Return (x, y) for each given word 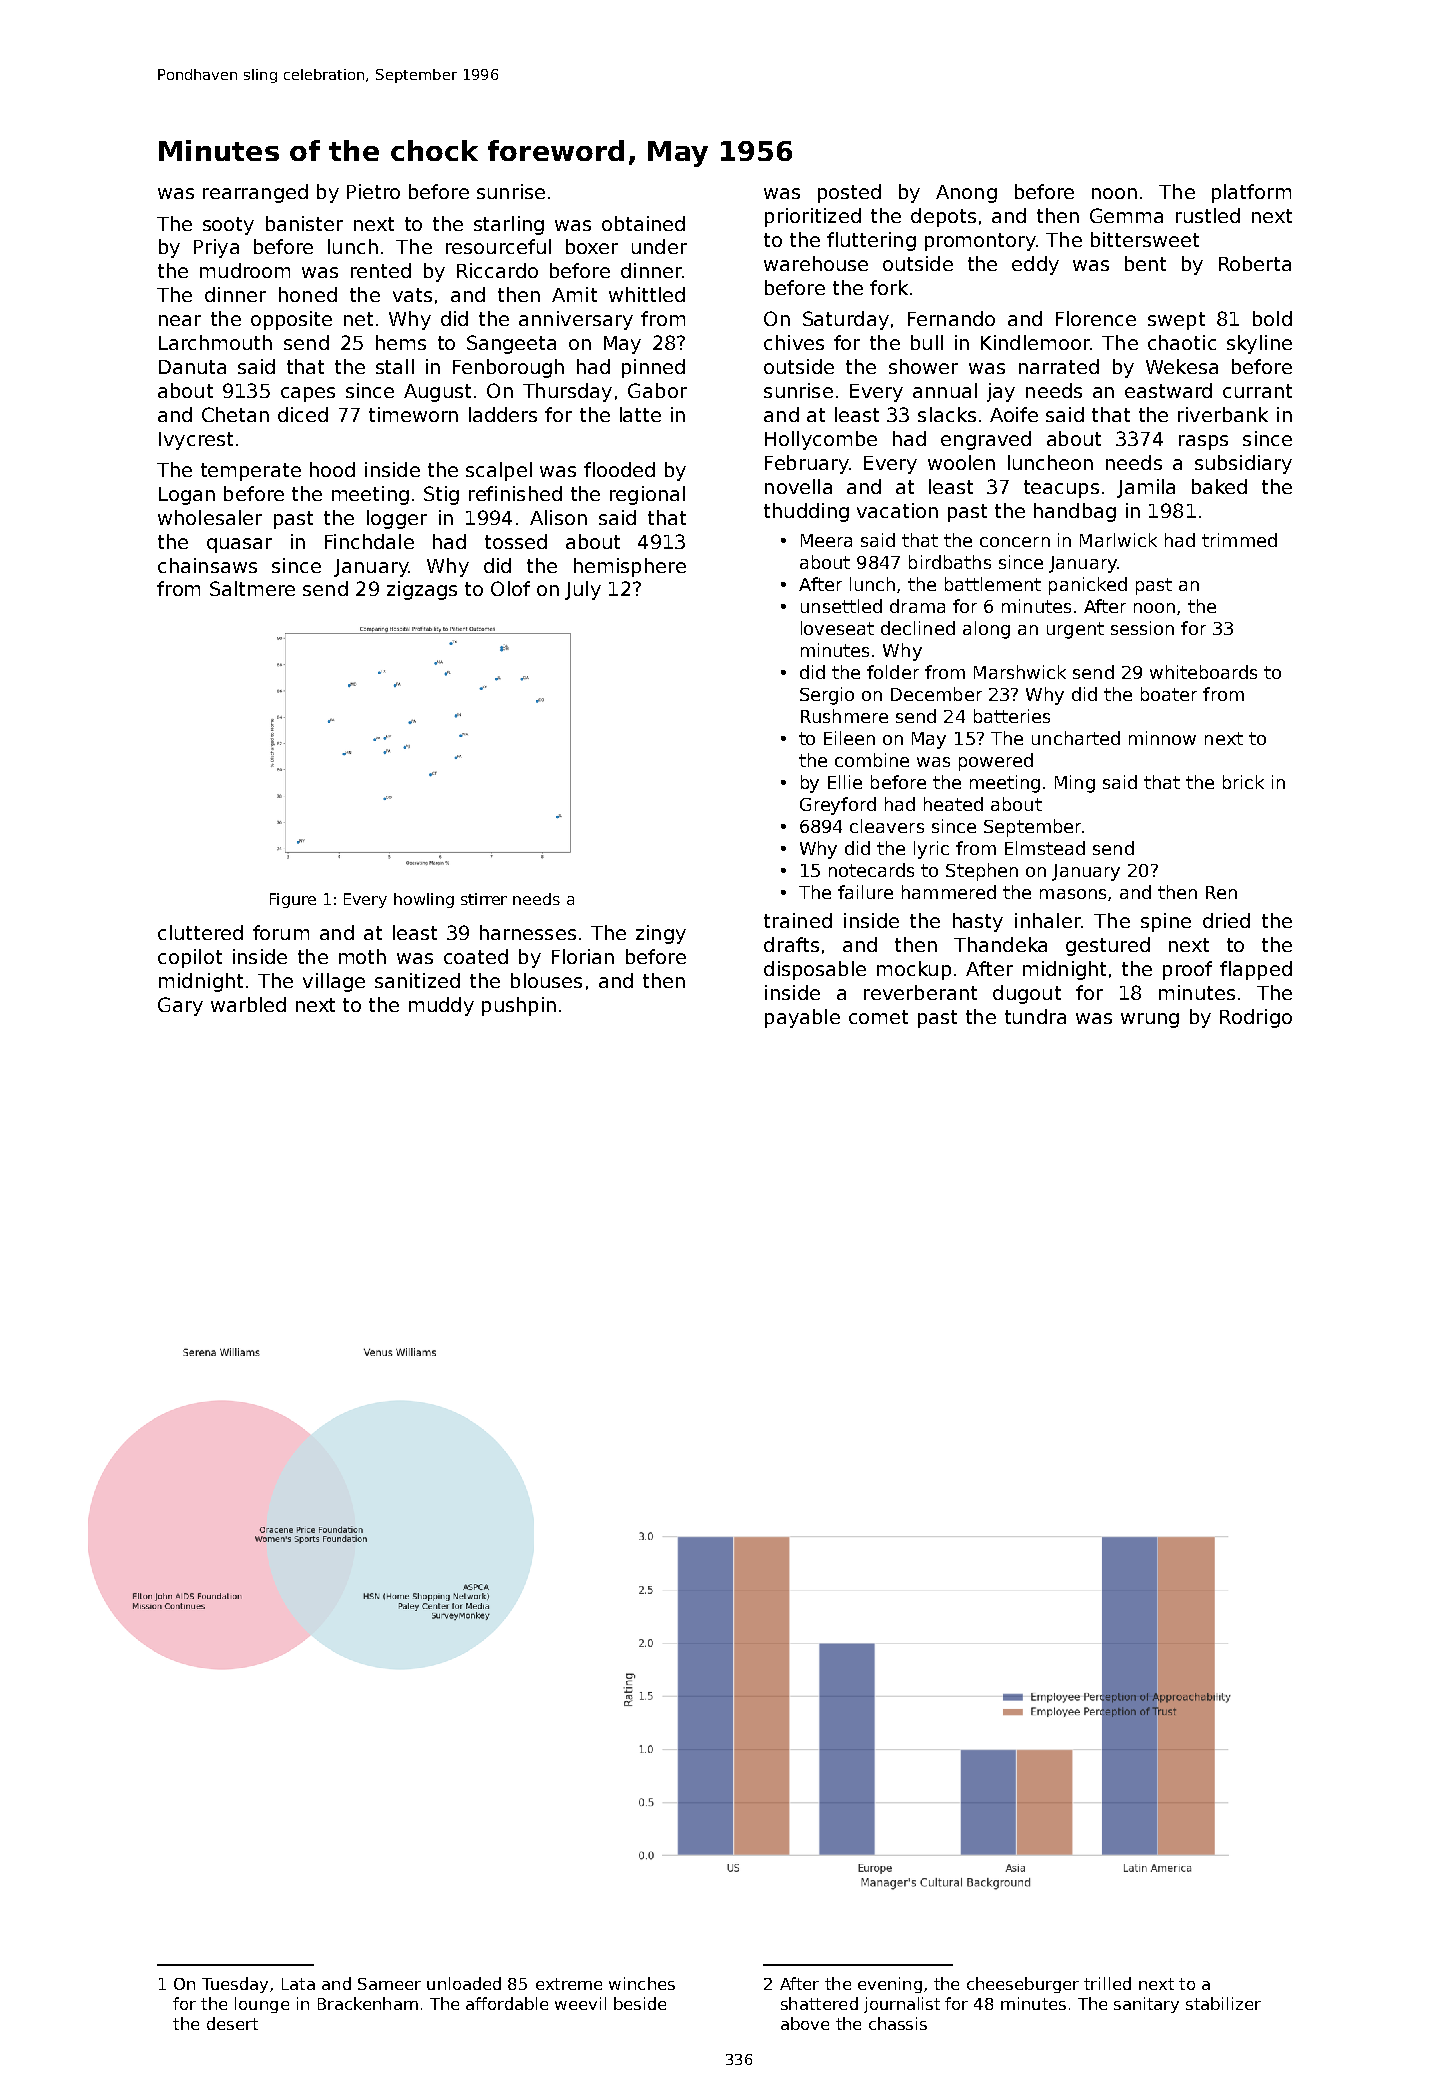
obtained (643, 223)
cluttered (200, 932)
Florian (583, 956)
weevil (580, 2003)
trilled (1107, 1983)
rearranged (255, 193)
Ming (1075, 784)
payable (802, 1018)
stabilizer (1223, 2003)
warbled (248, 1004)
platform (1251, 193)
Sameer (389, 1984)
